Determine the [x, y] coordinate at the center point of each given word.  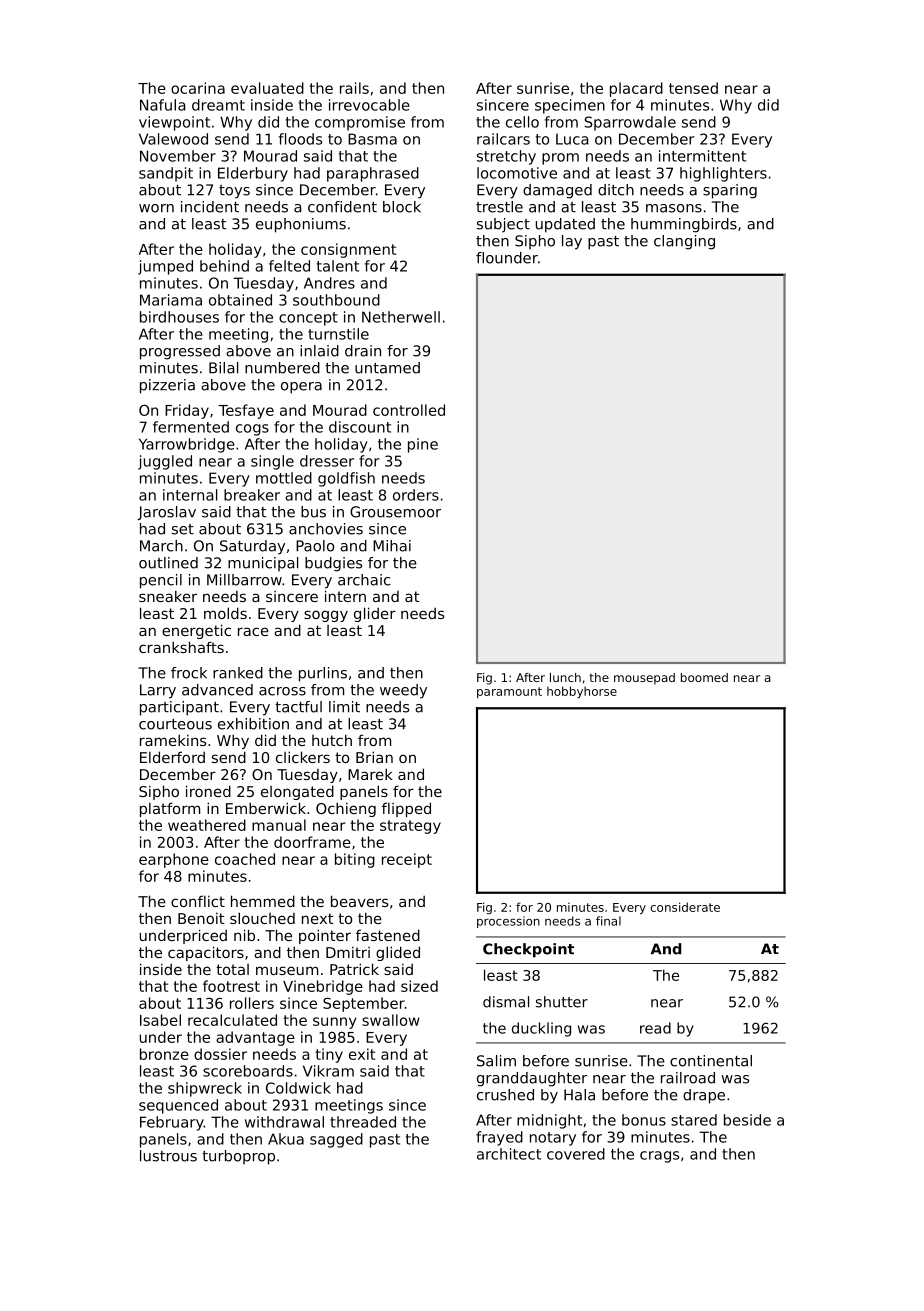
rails [354, 88]
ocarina [198, 88]
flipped [406, 809]
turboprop [238, 1157]
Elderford [172, 757]
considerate [685, 907]
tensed [693, 88]
